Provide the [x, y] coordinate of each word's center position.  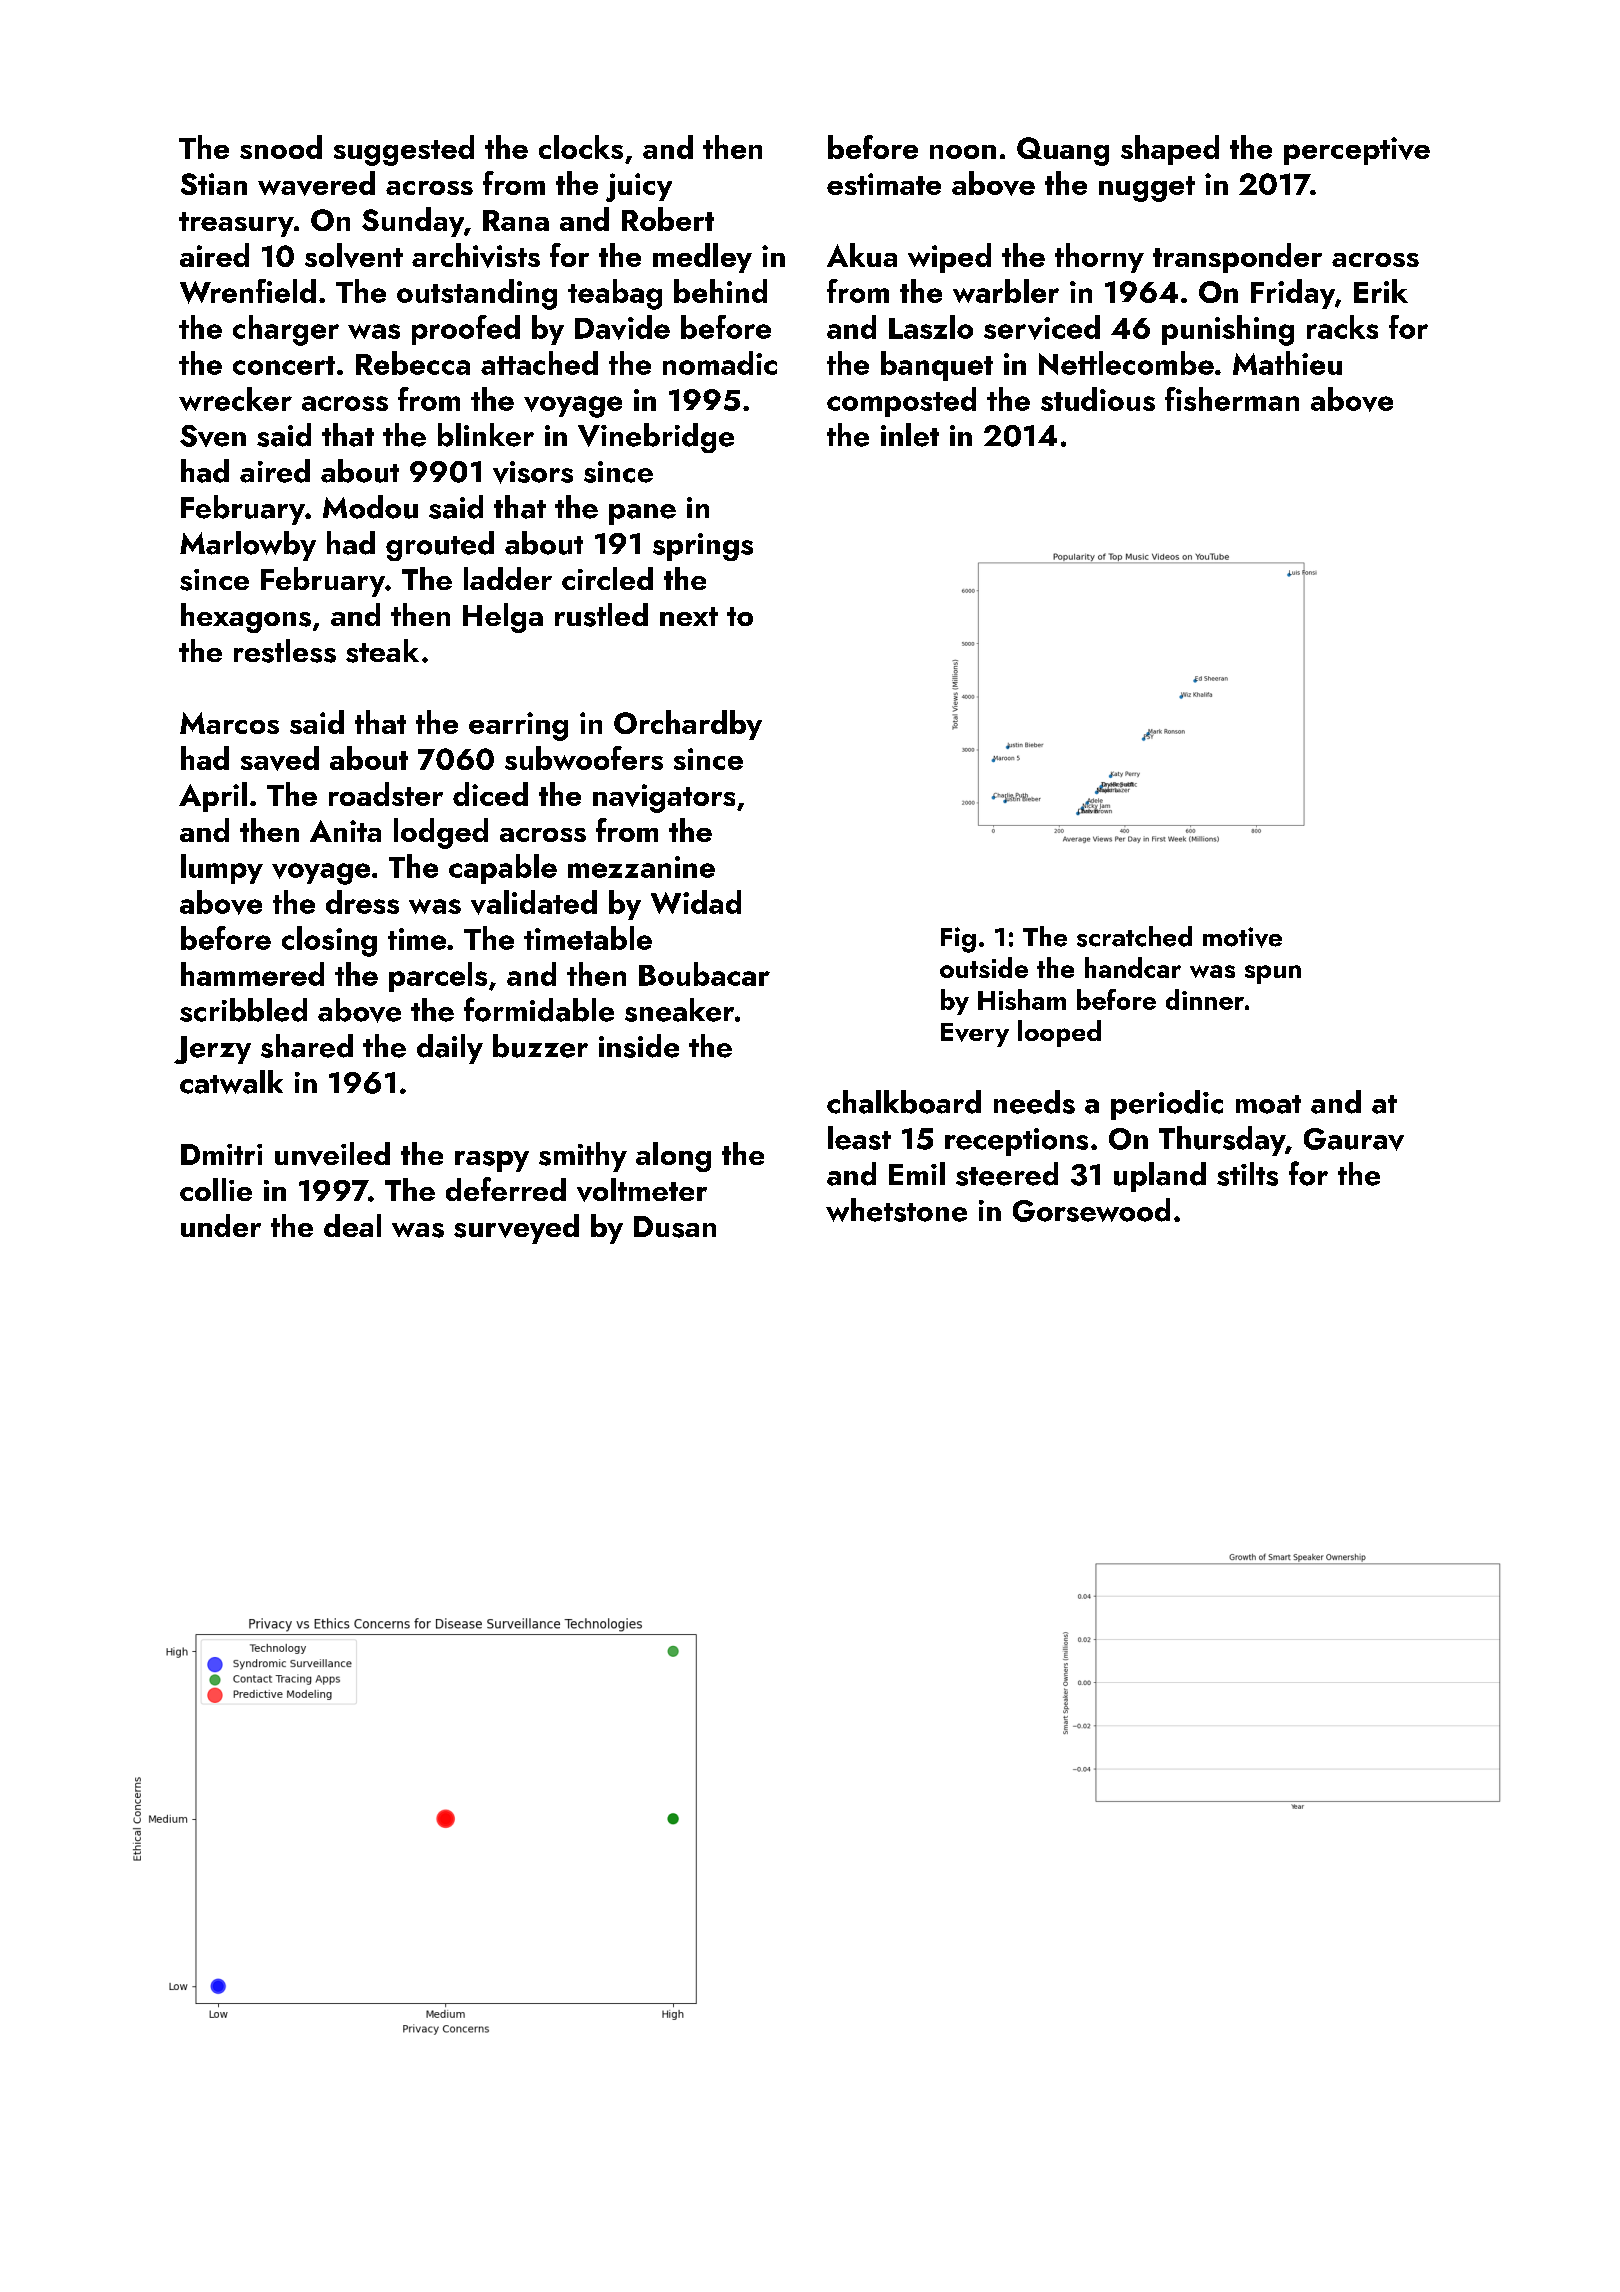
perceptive [1357, 151]
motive [1242, 937]
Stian [214, 184]
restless [285, 651]
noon [963, 152]
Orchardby [688, 725]
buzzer [540, 1046]
